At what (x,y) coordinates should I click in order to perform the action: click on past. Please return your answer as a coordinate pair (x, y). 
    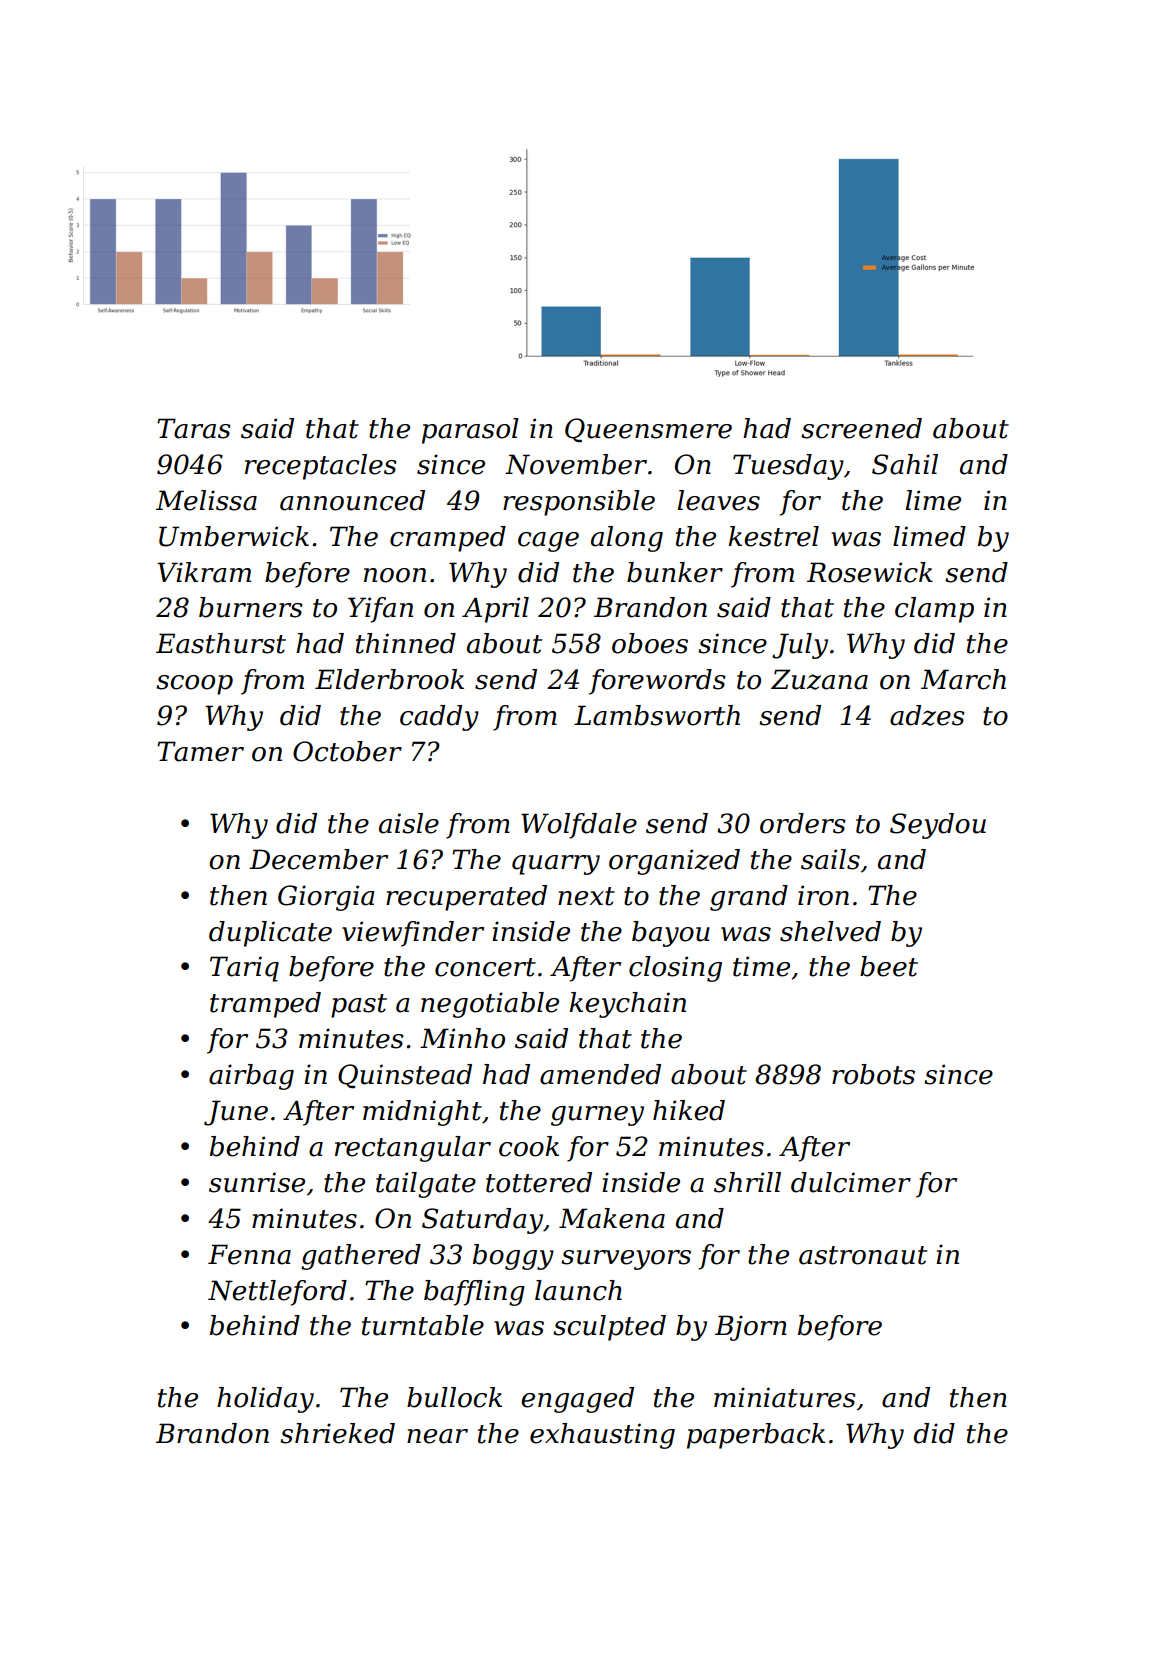
    Looking at the image, I should click on (359, 1006).
